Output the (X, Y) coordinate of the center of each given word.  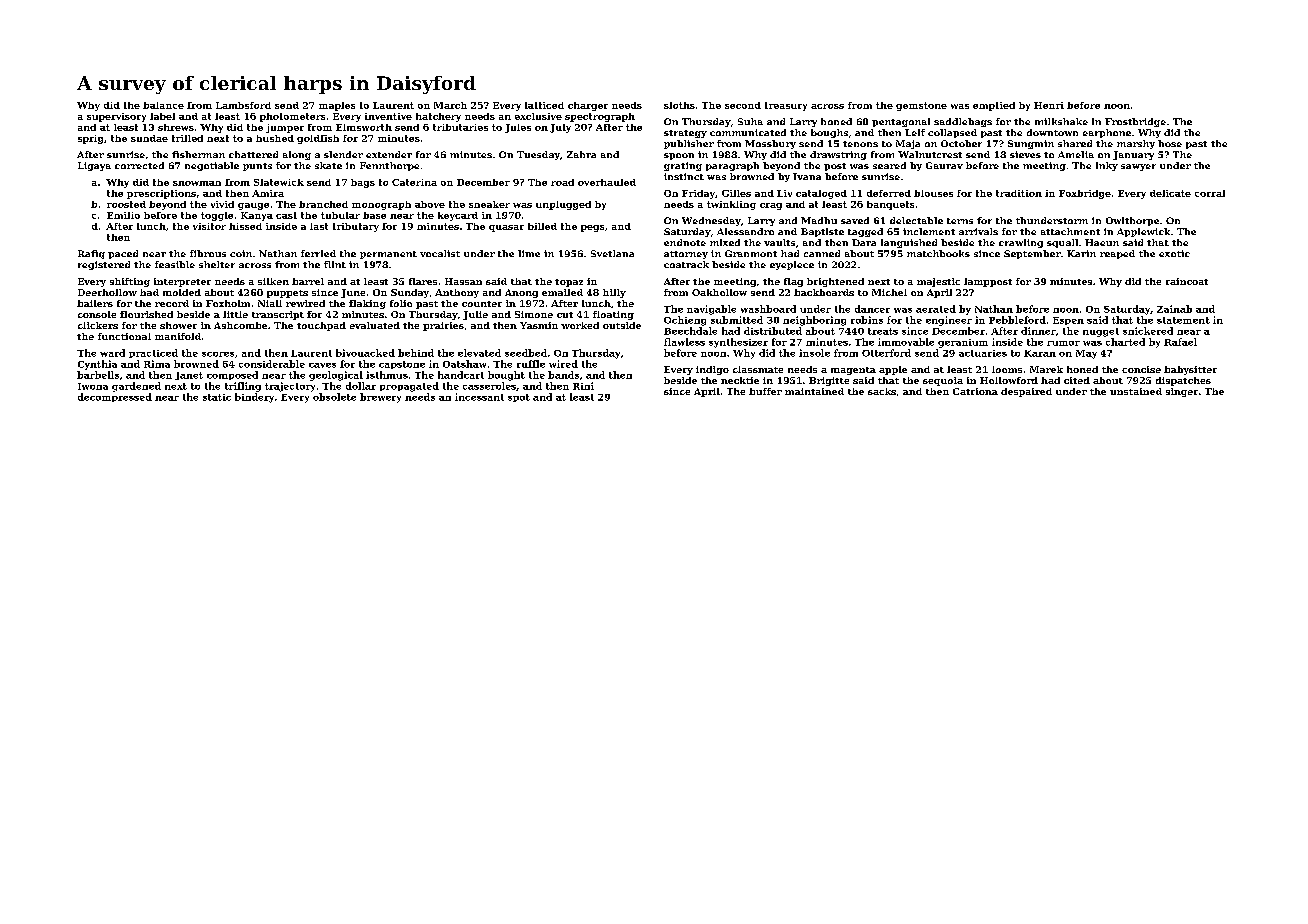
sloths (679, 105)
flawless (684, 342)
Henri (1049, 105)
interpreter (182, 282)
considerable (272, 364)
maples (337, 106)
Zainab (1174, 309)
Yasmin (539, 325)
